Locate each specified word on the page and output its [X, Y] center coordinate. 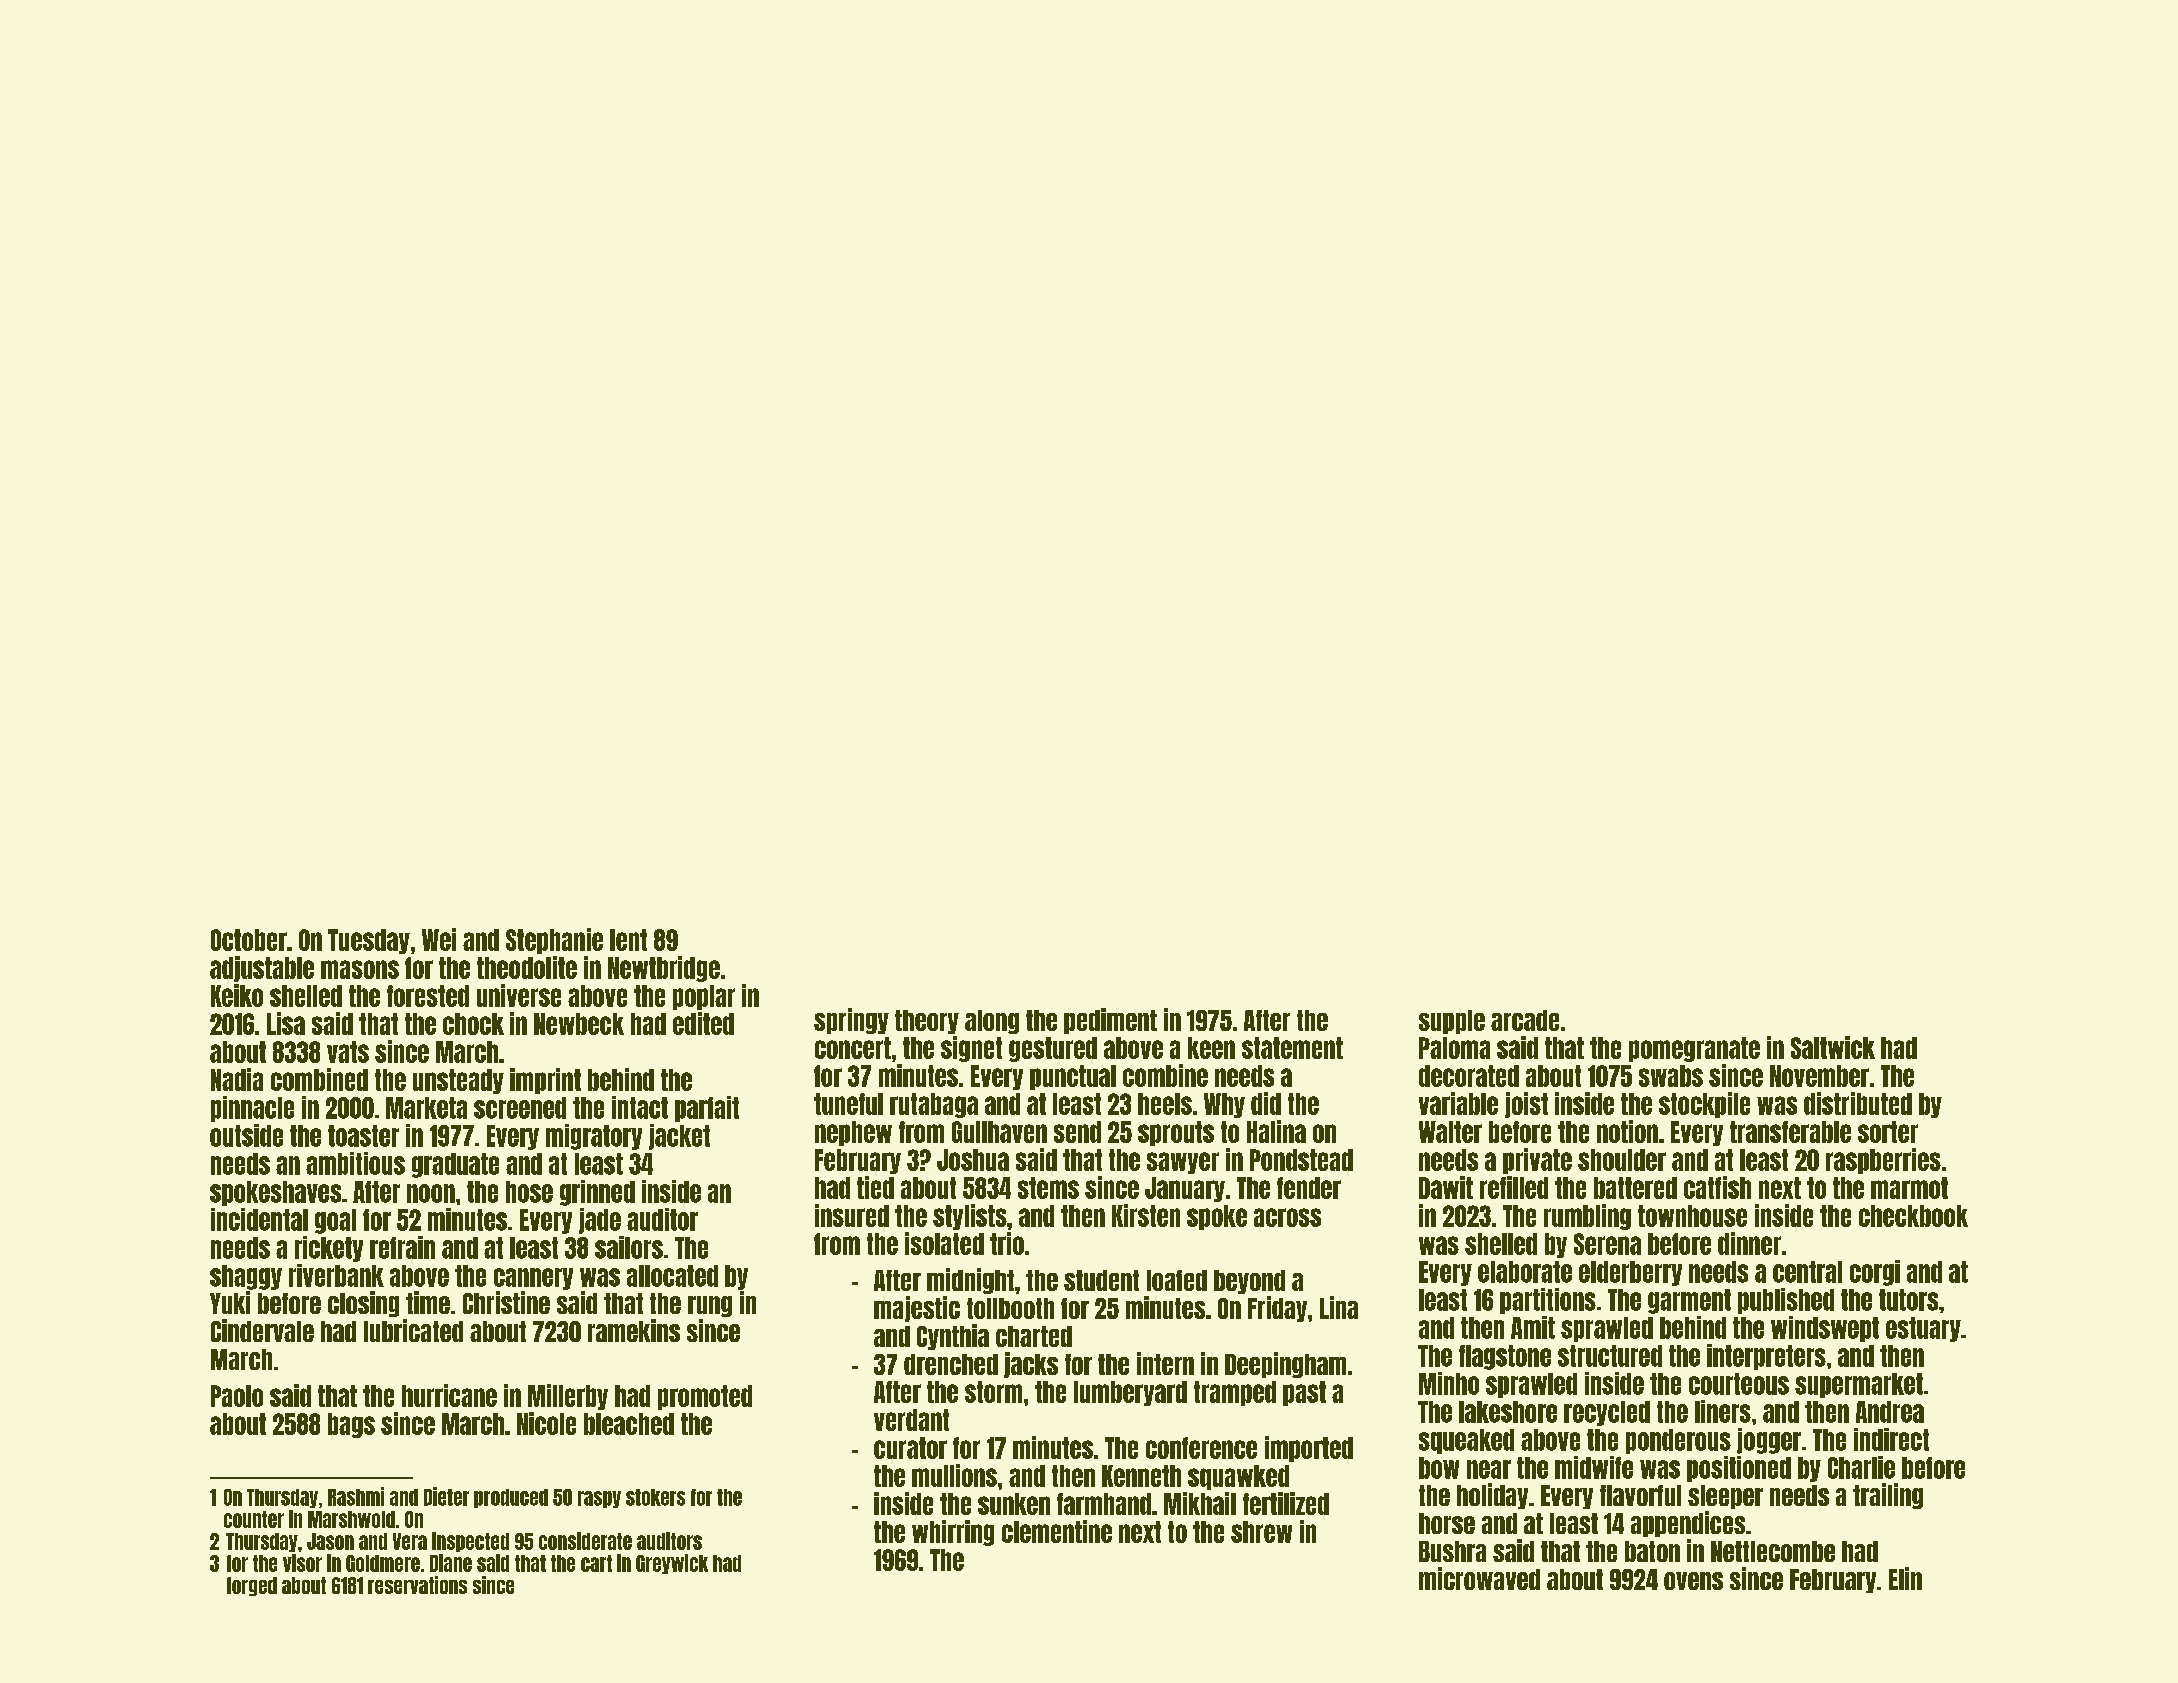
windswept [1825, 1329]
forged [252, 1586]
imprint [545, 1081]
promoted [705, 1397]
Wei [439, 939]
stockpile [1704, 1105]
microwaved [1479, 1578]
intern [1165, 1363]
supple [1452, 1022]
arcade [1525, 1020]
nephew [853, 1133]
